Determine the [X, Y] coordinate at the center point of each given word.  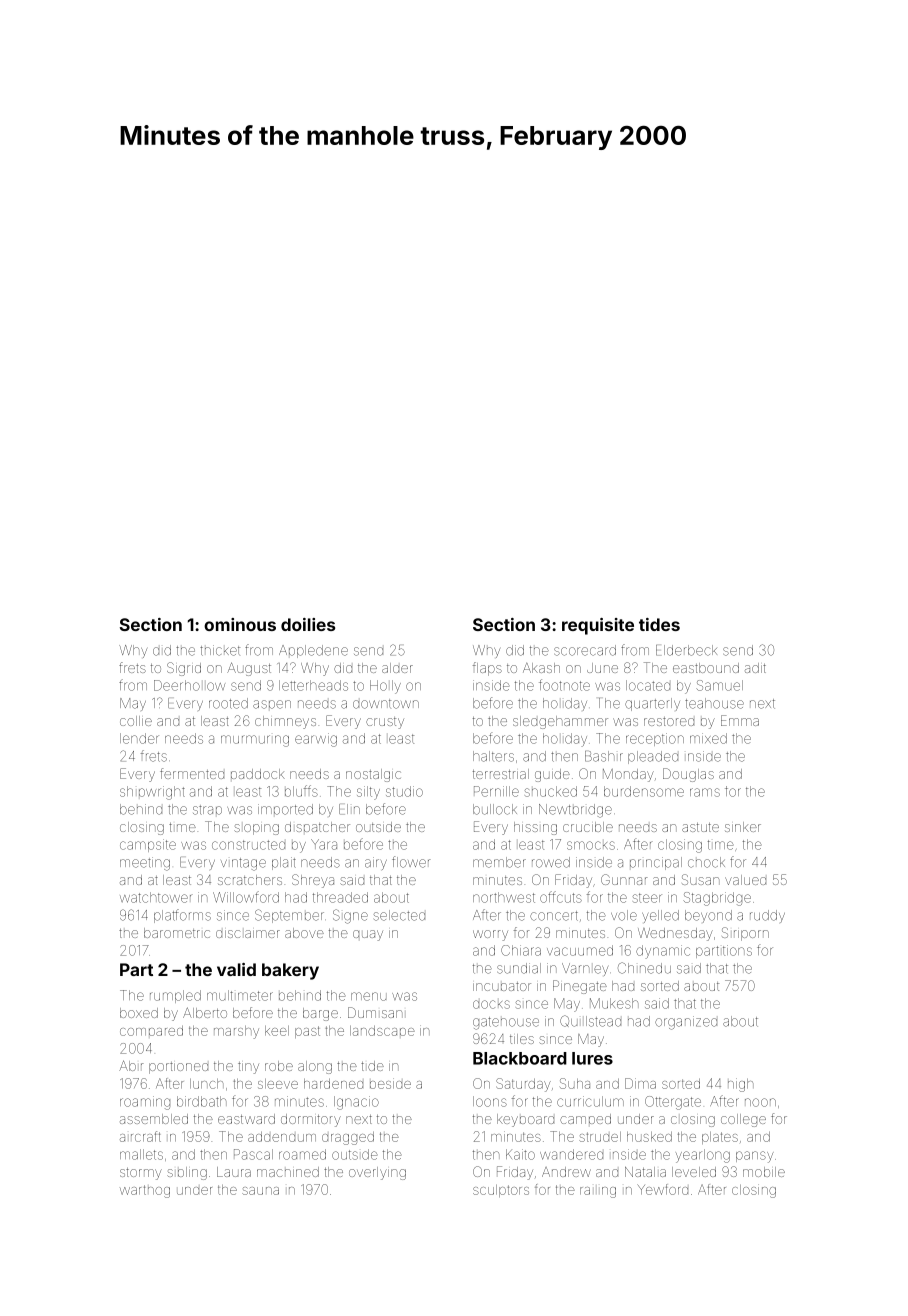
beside [390, 1083]
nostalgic [373, 775]
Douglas [688, 775]
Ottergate [673, 1103]
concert [554, 916]
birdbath [201, 1101]
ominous [240, 624]
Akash [541, 668]
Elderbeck [686, 650]
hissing [535, 828]
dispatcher [317, 827]
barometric [177, 933]
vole [624, 915]
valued [745, 880]
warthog [145, 1191]
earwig [316, 740]
